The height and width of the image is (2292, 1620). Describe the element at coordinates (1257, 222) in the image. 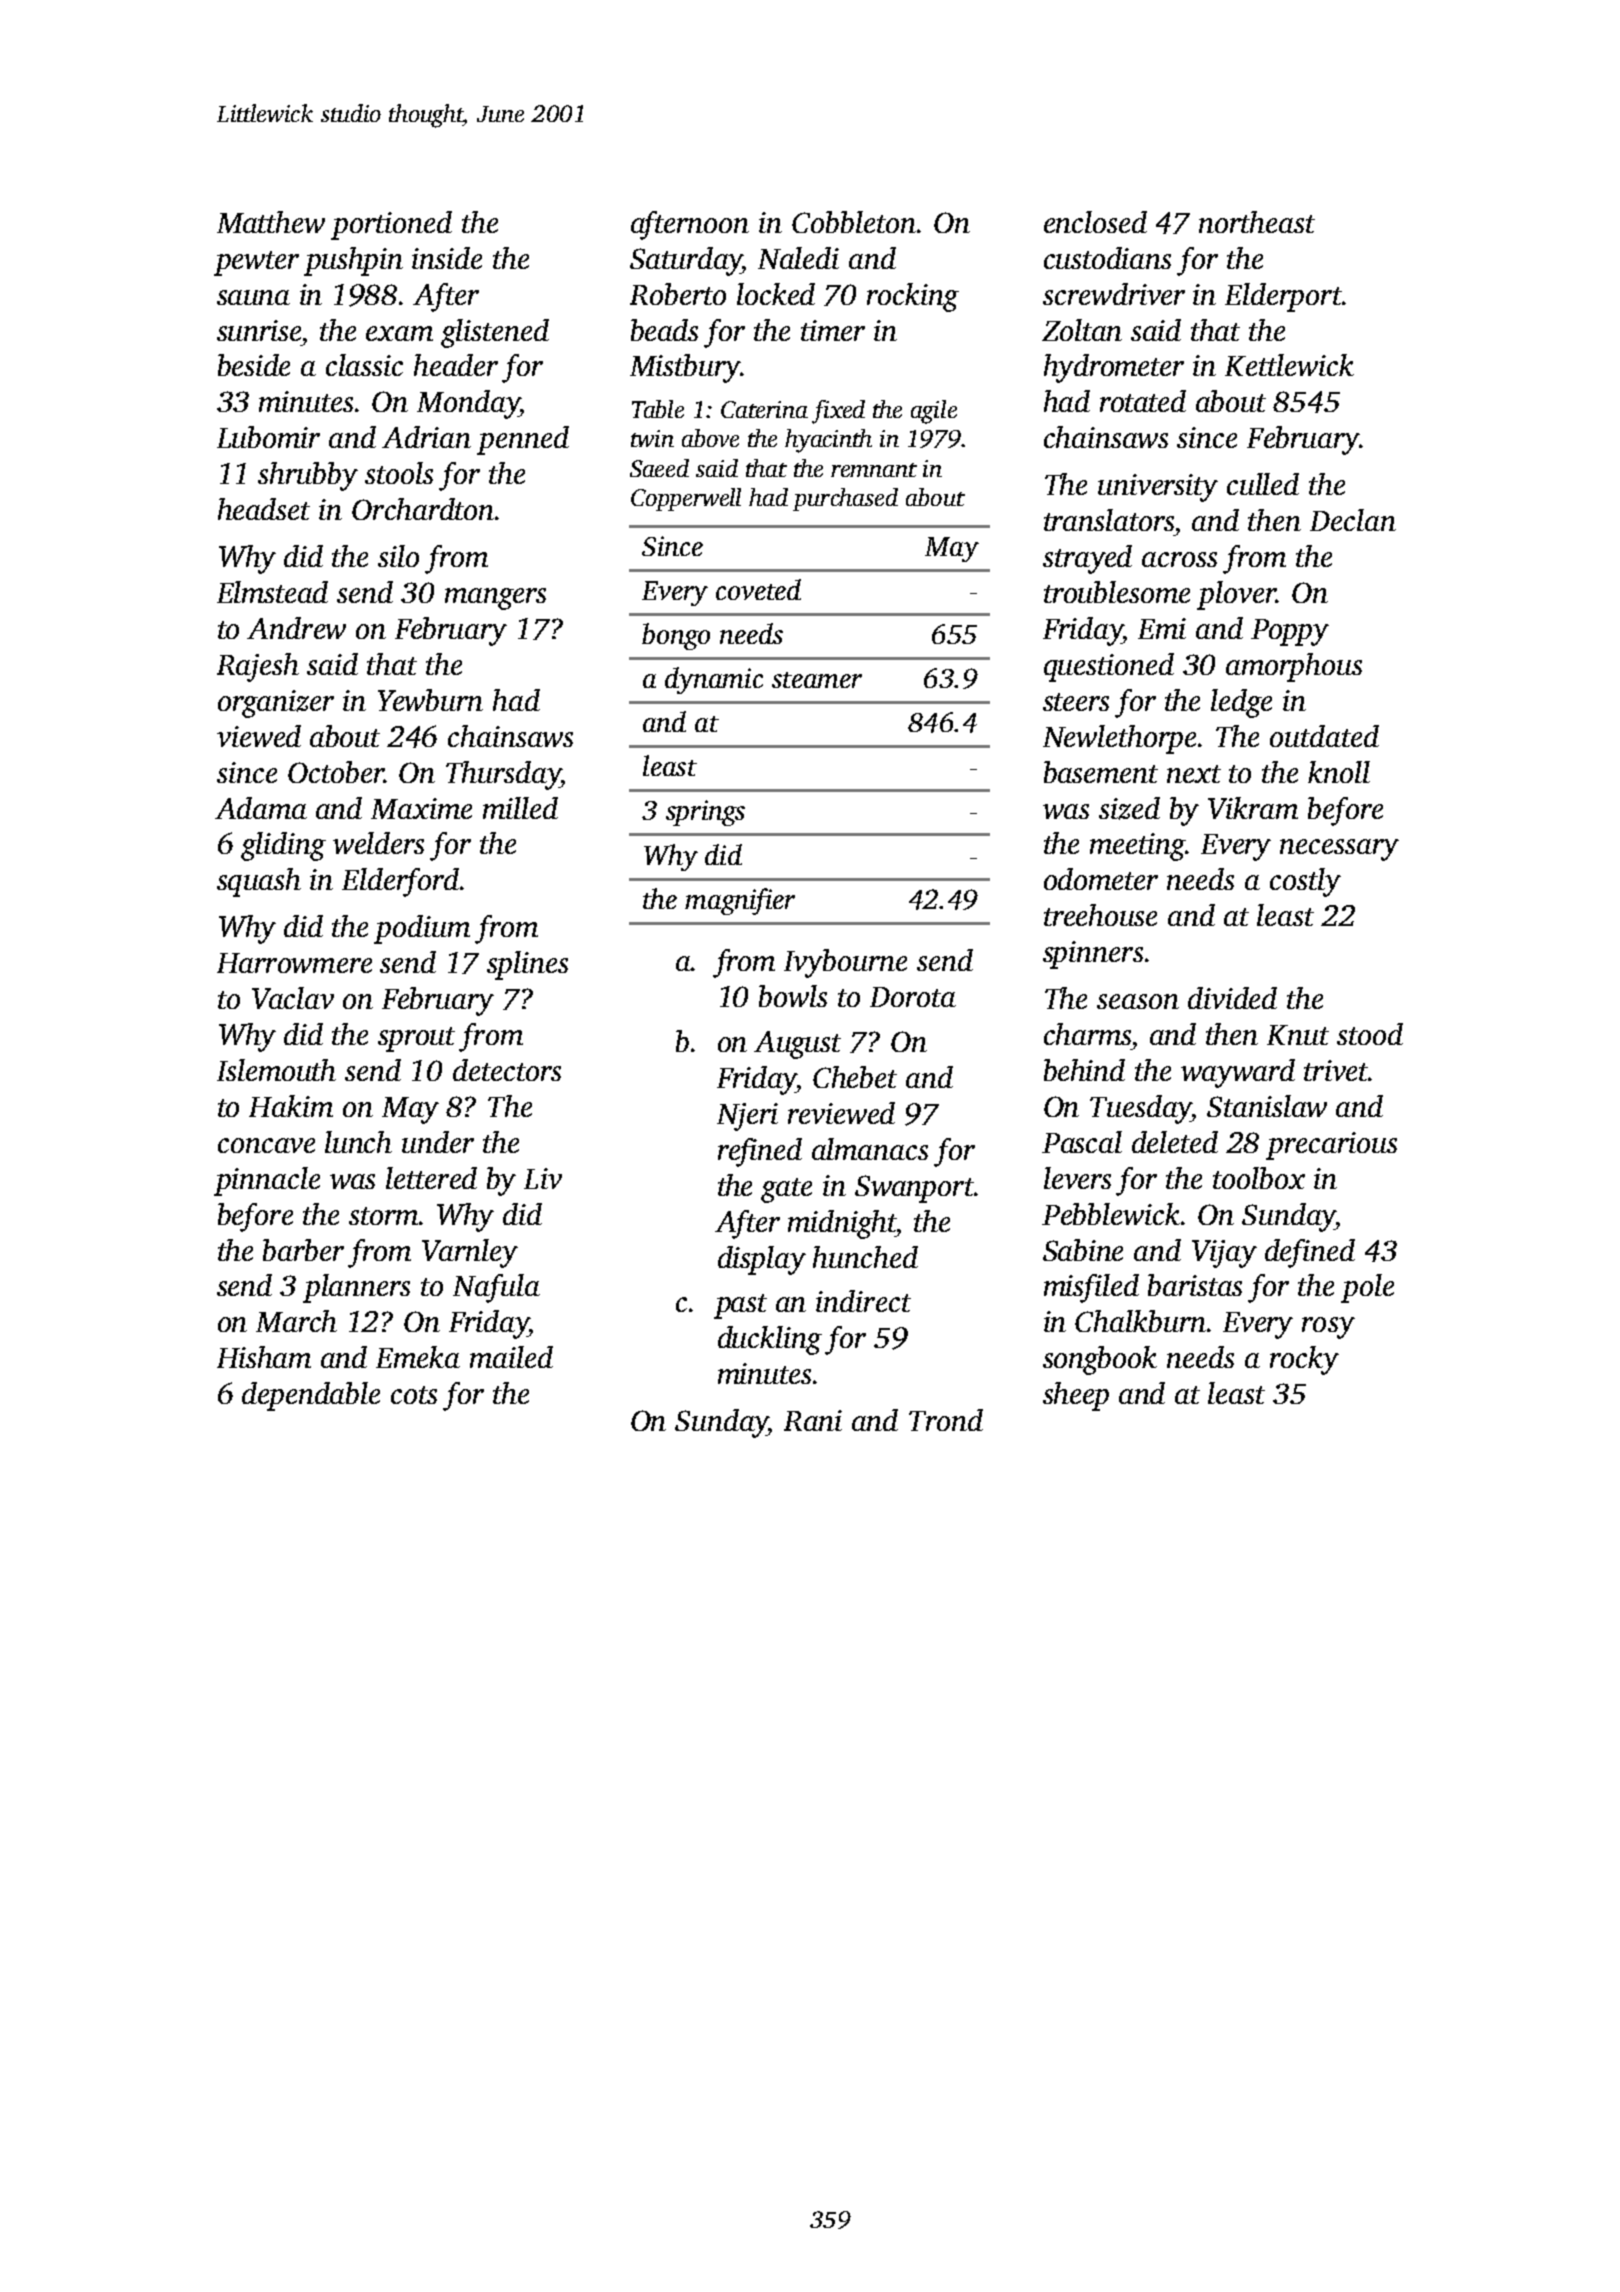

I see `northeast` at that location.
